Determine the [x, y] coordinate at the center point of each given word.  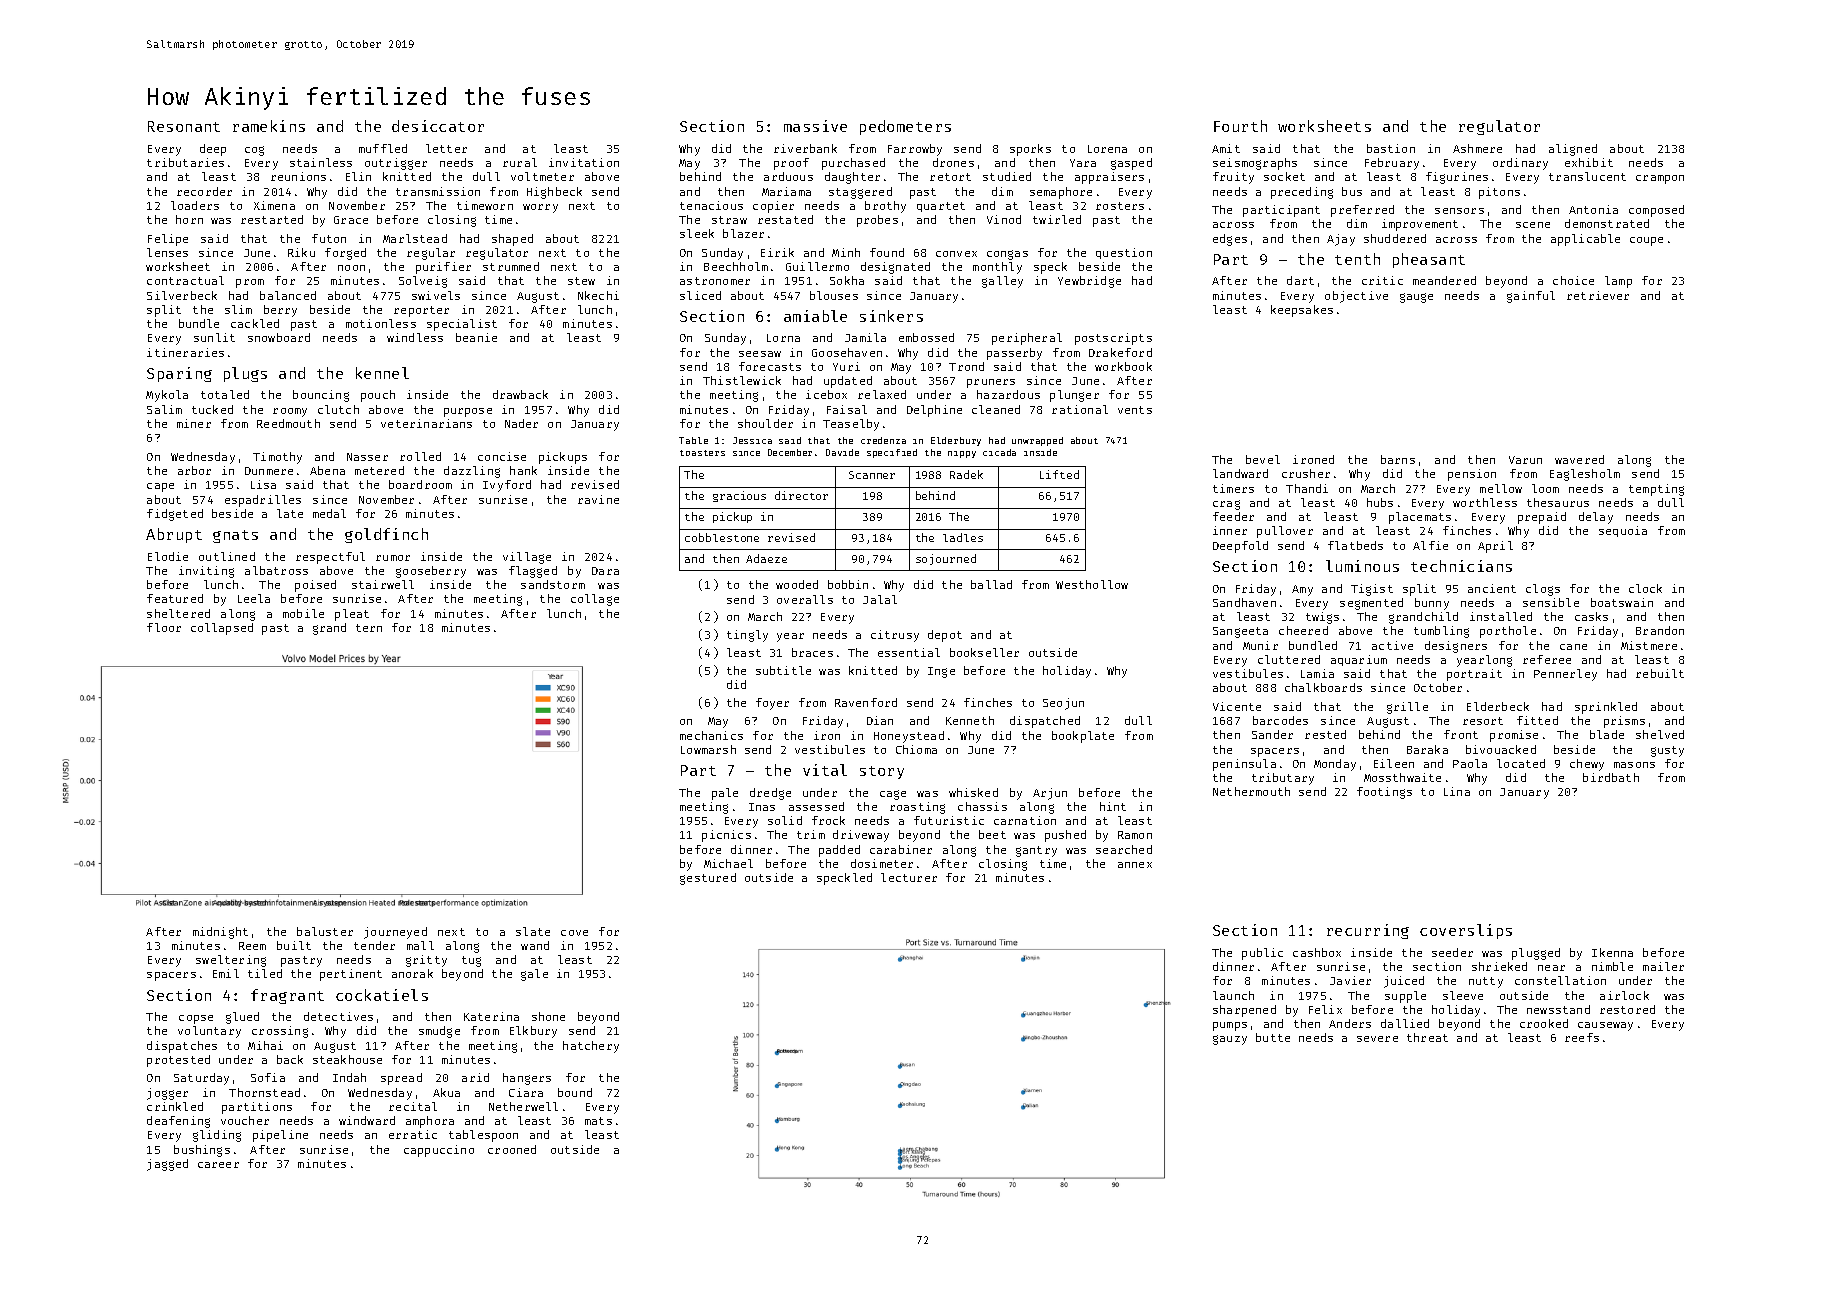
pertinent [351, 975]
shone [548, 1016]
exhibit [1589, 162]
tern [369, 628]
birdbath [1611, 777]
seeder [1452, 952]
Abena [327, 470]
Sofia [268, 1077]
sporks [1030, 150]
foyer [772, 704]
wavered [1579, 459]
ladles [963, 537]
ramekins [269, 126]
